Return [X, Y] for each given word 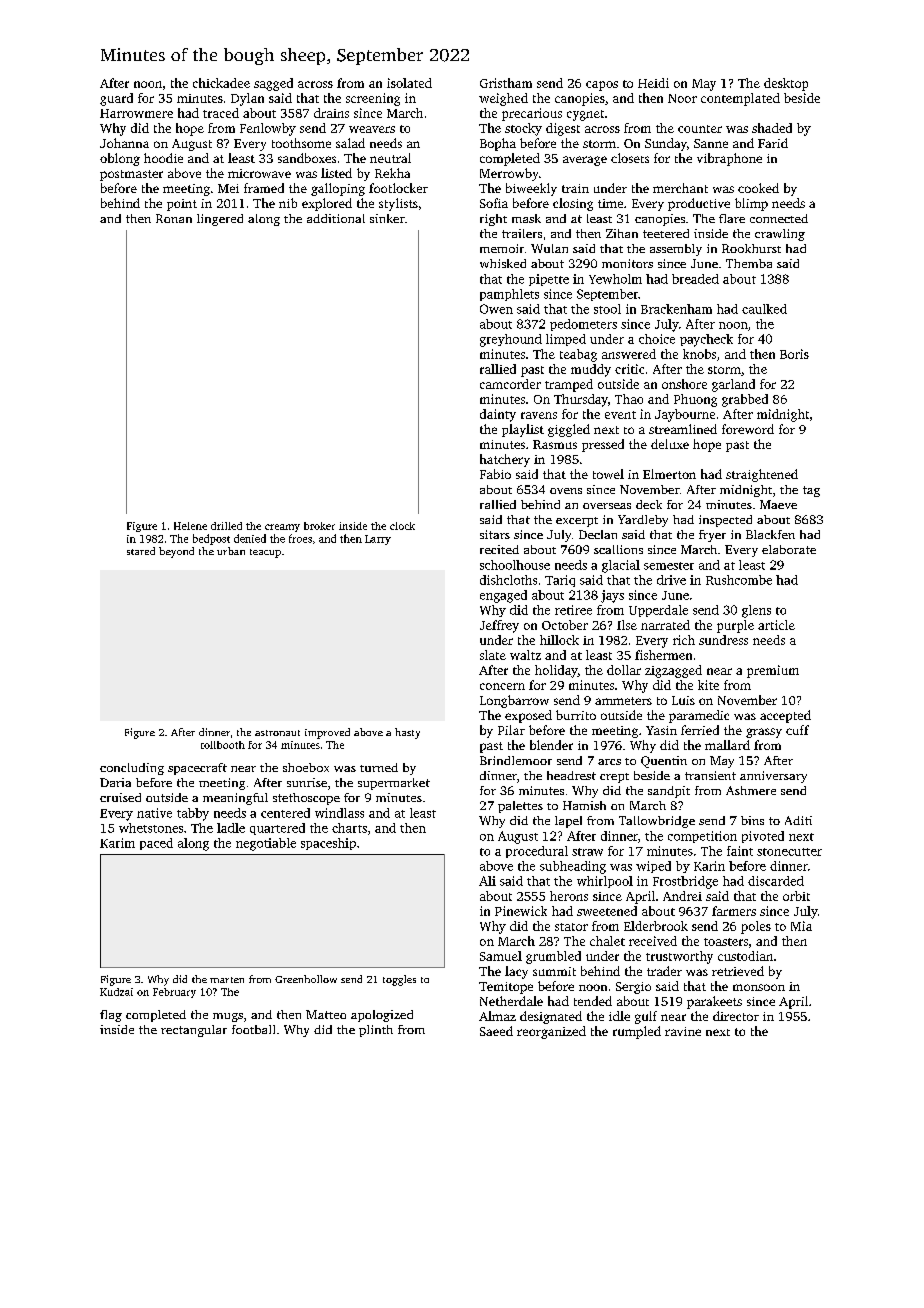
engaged [503, 596]
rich [684, 640]
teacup [265, 553]
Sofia [494, 203]
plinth [376, 1031]
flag [111, 1016]
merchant [680, 188]
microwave [259, 173]
